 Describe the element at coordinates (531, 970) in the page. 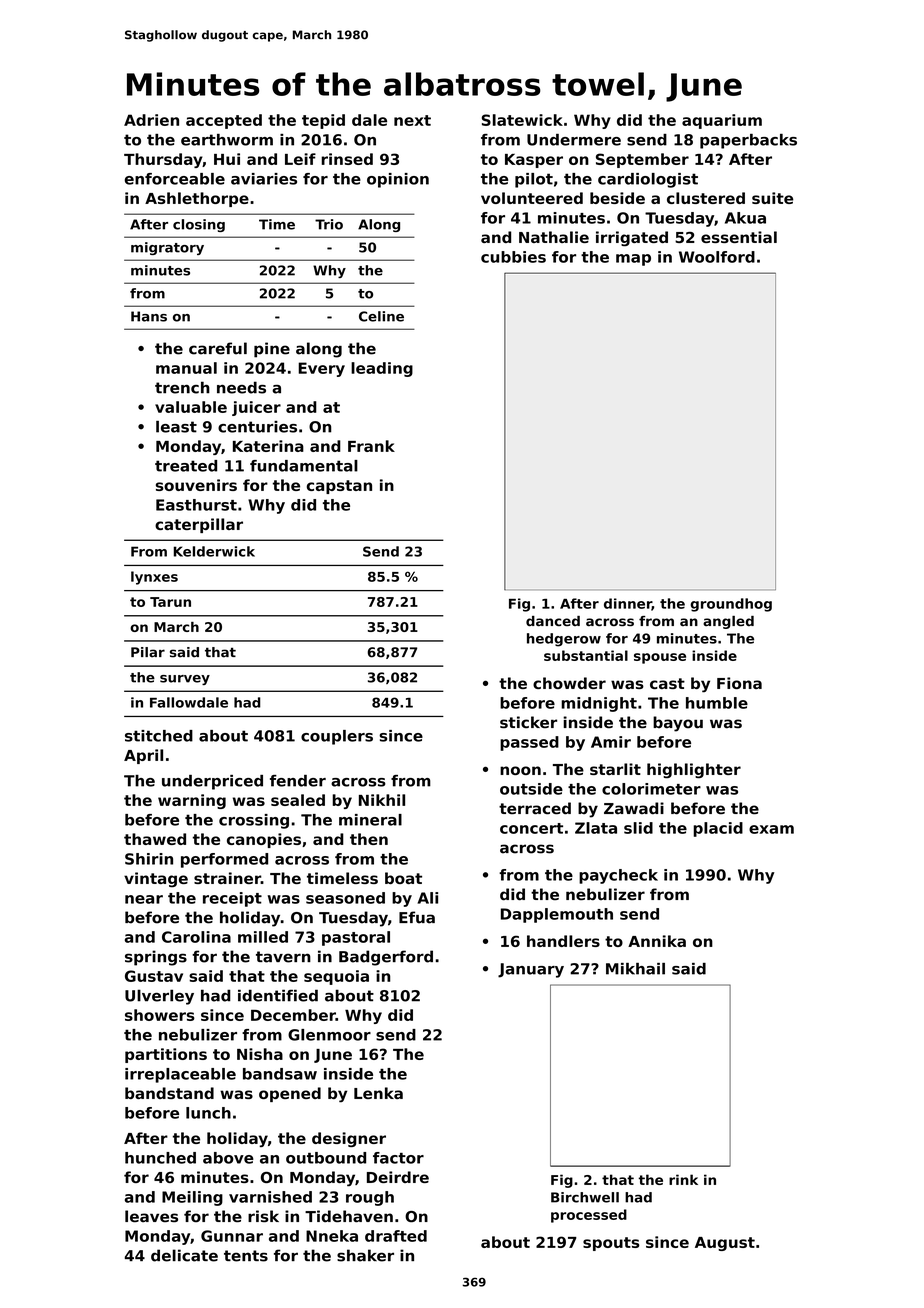

I see `January` at that location.
